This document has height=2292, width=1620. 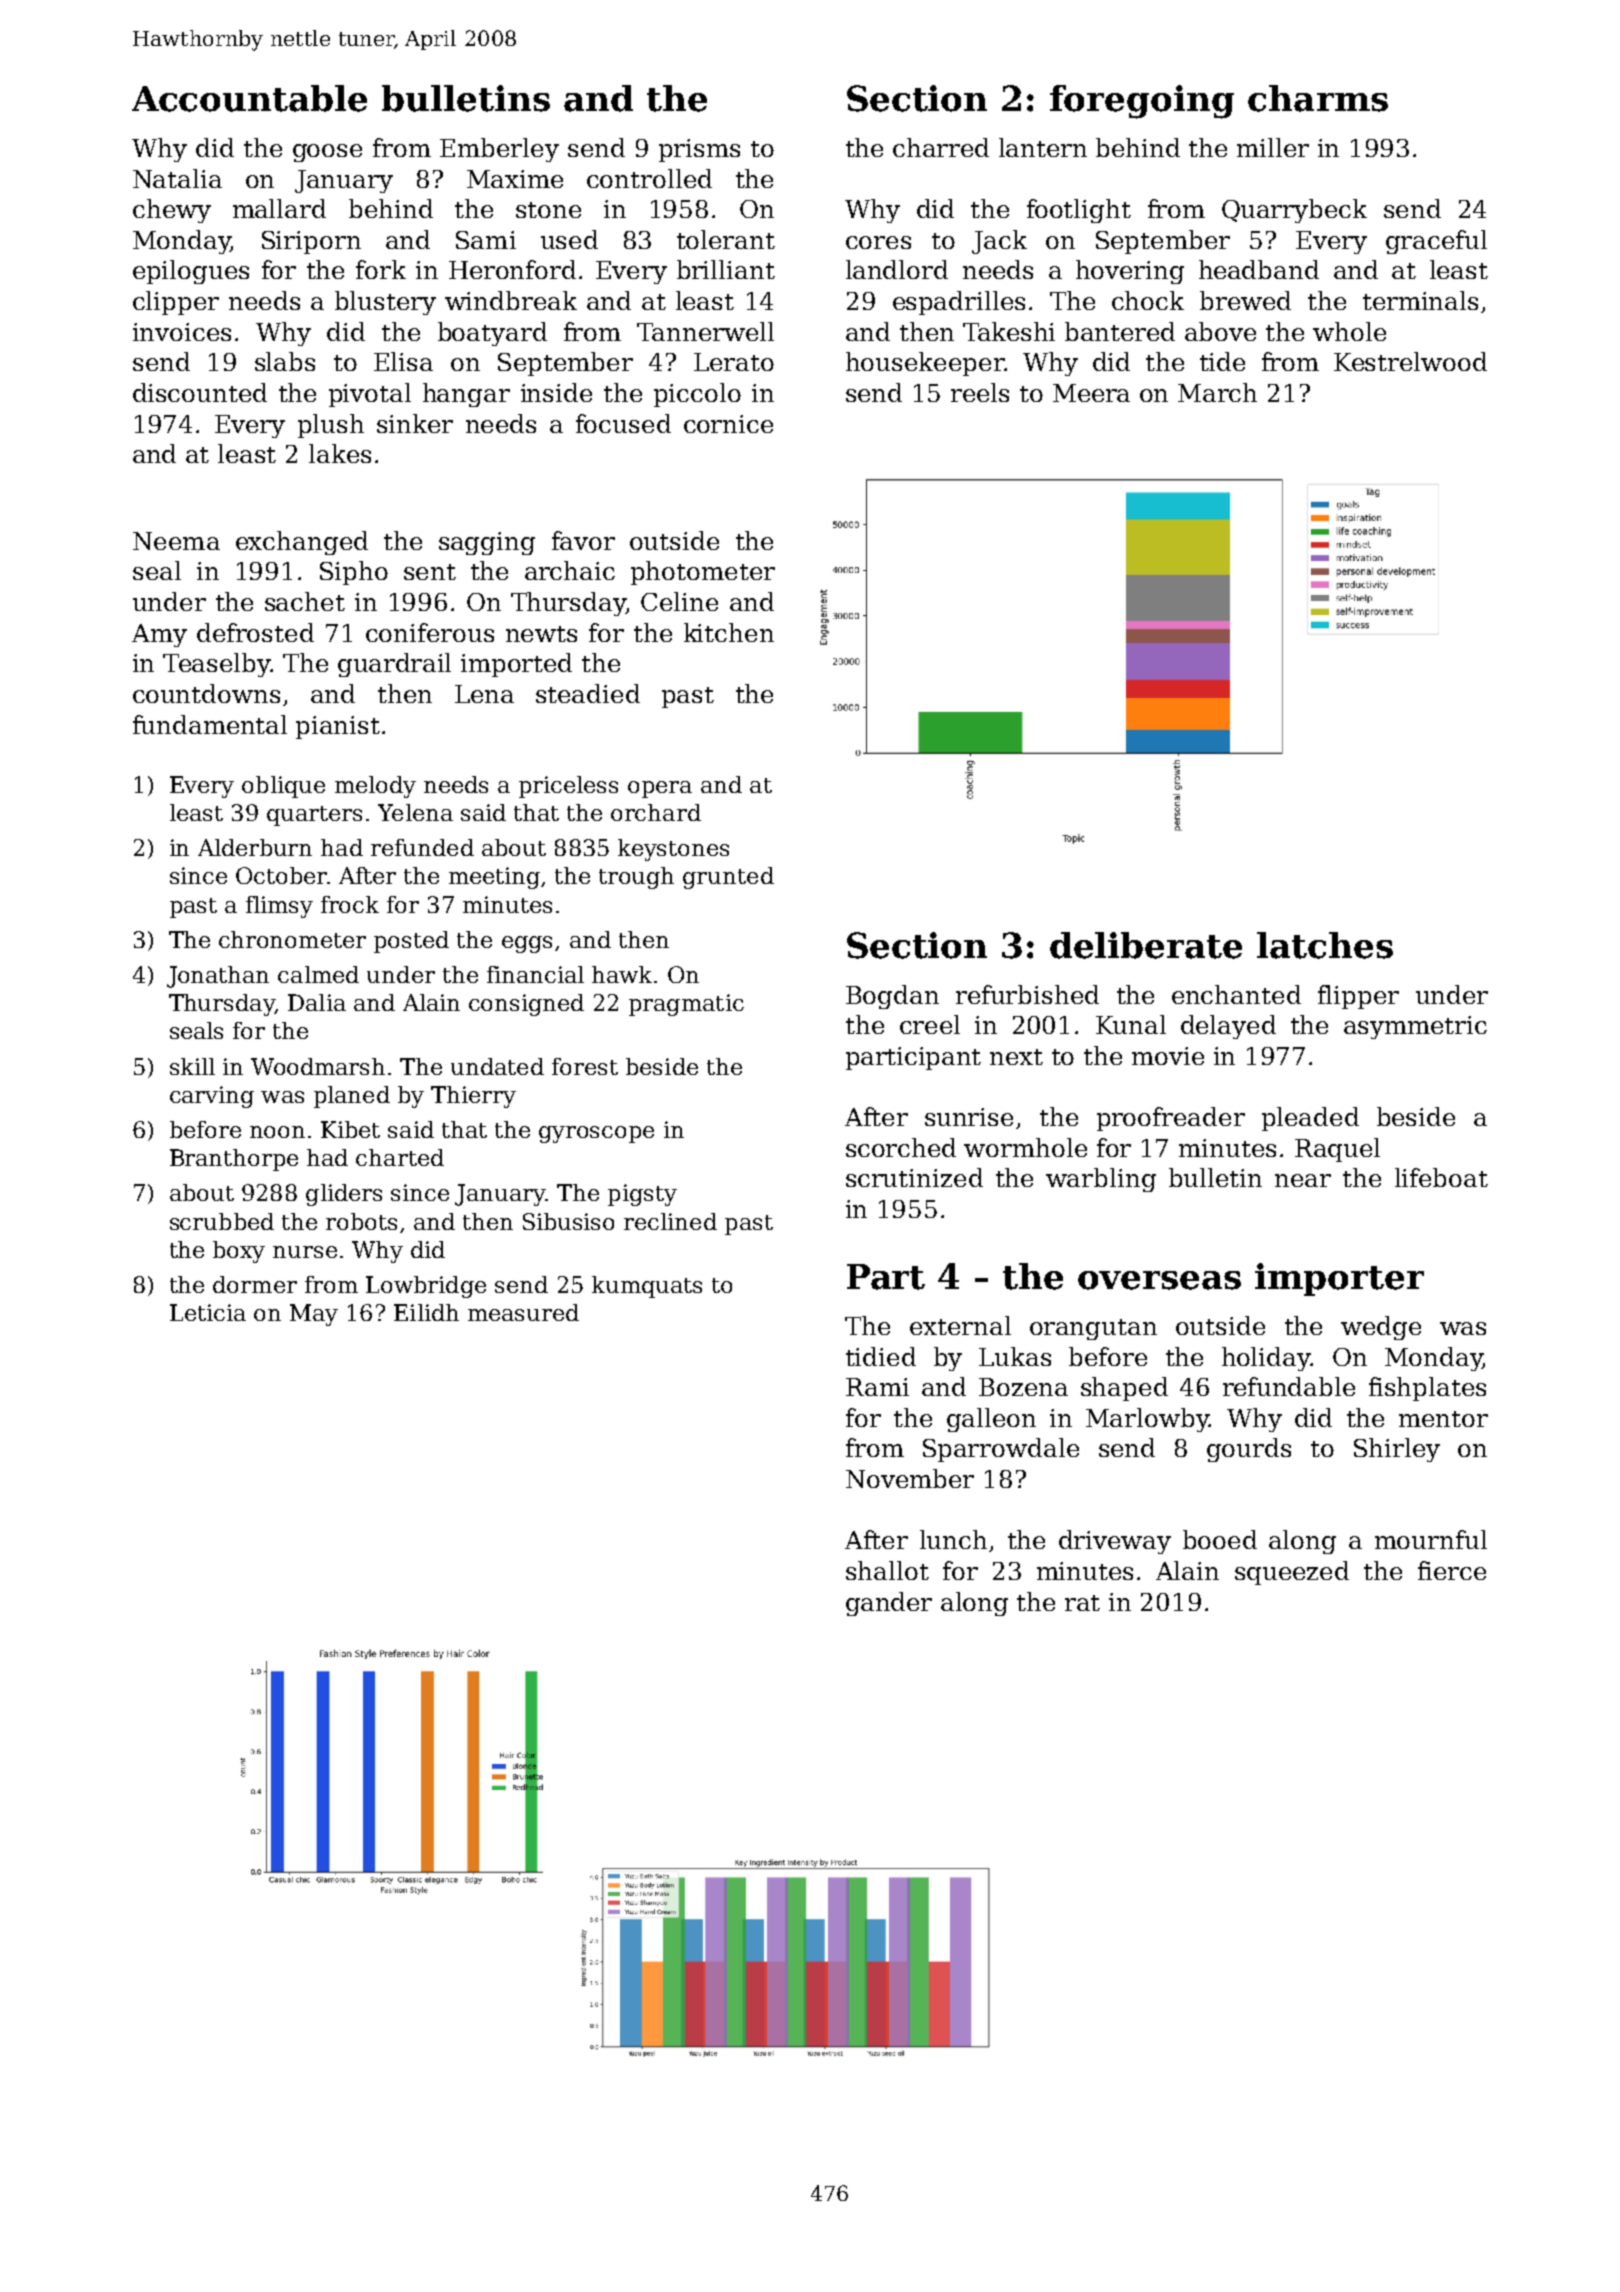 What do you see at coordinates (327, 153) in the document?
I see `goose` at bounding box center [327, 153].
